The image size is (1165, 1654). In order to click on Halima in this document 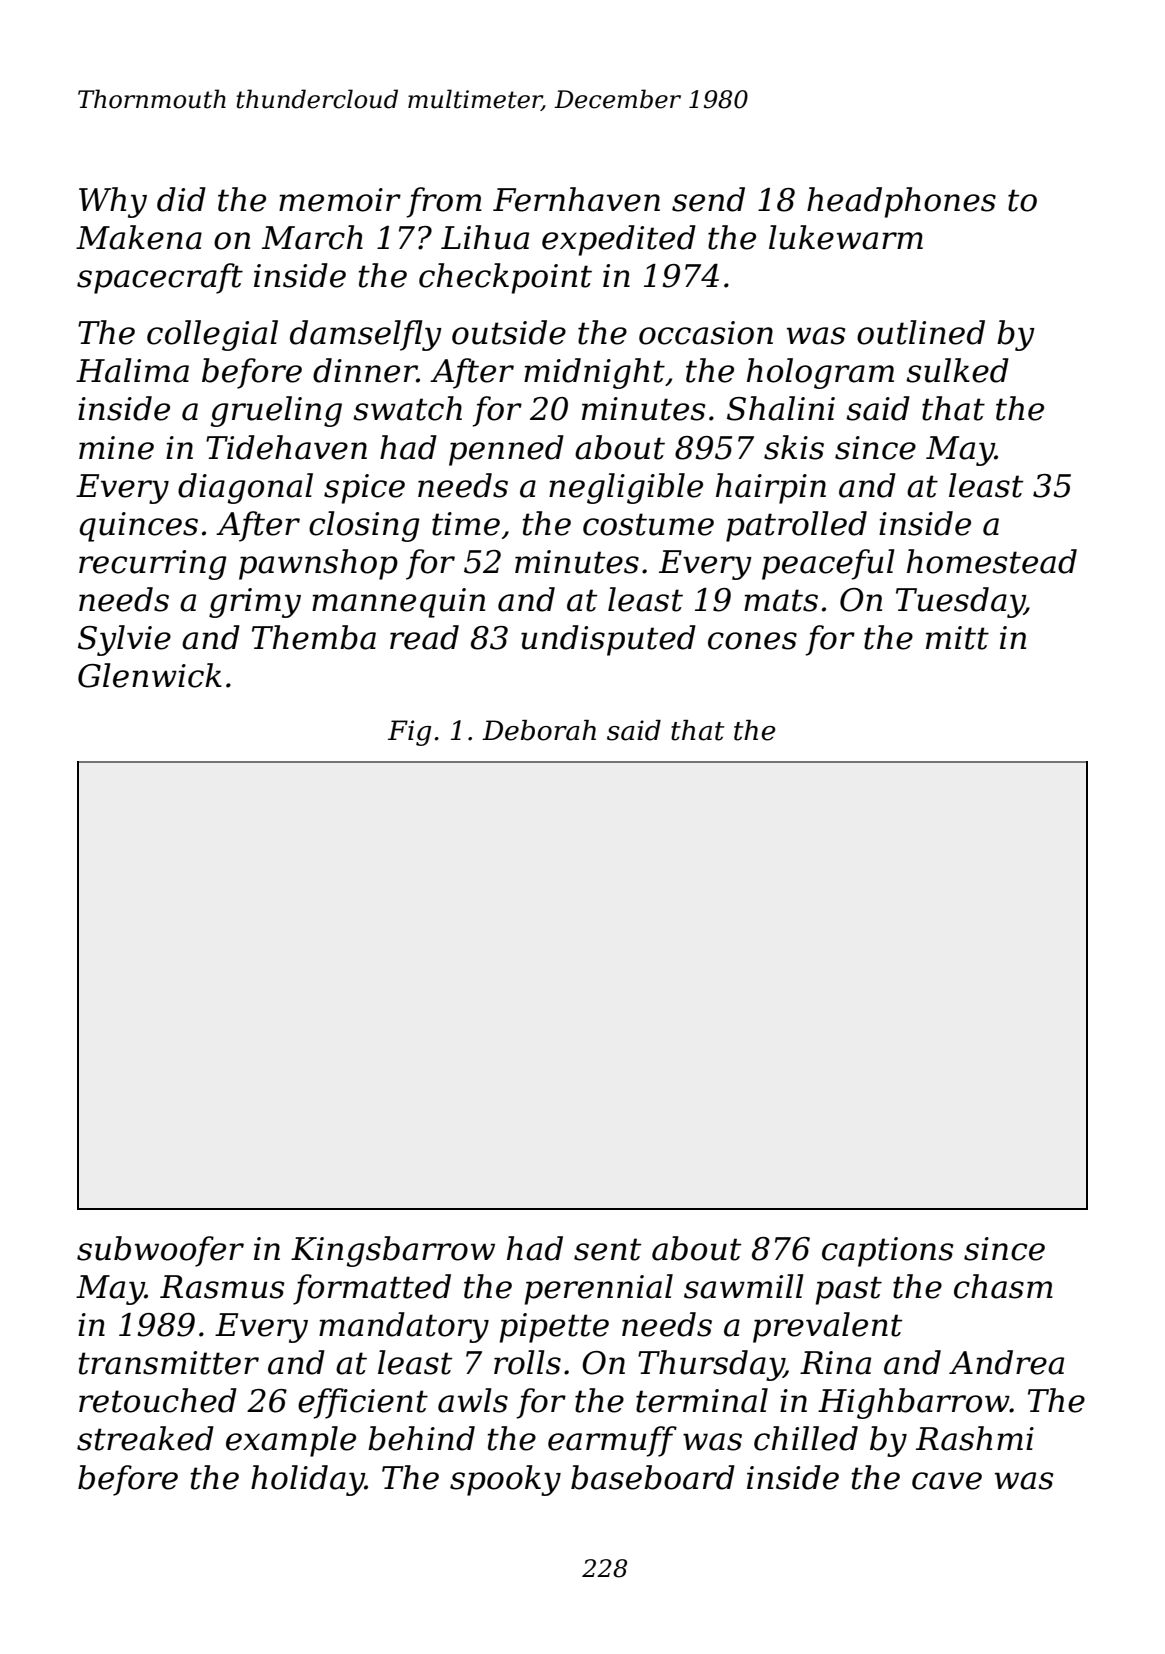, I will do `click(132, 370)`.
